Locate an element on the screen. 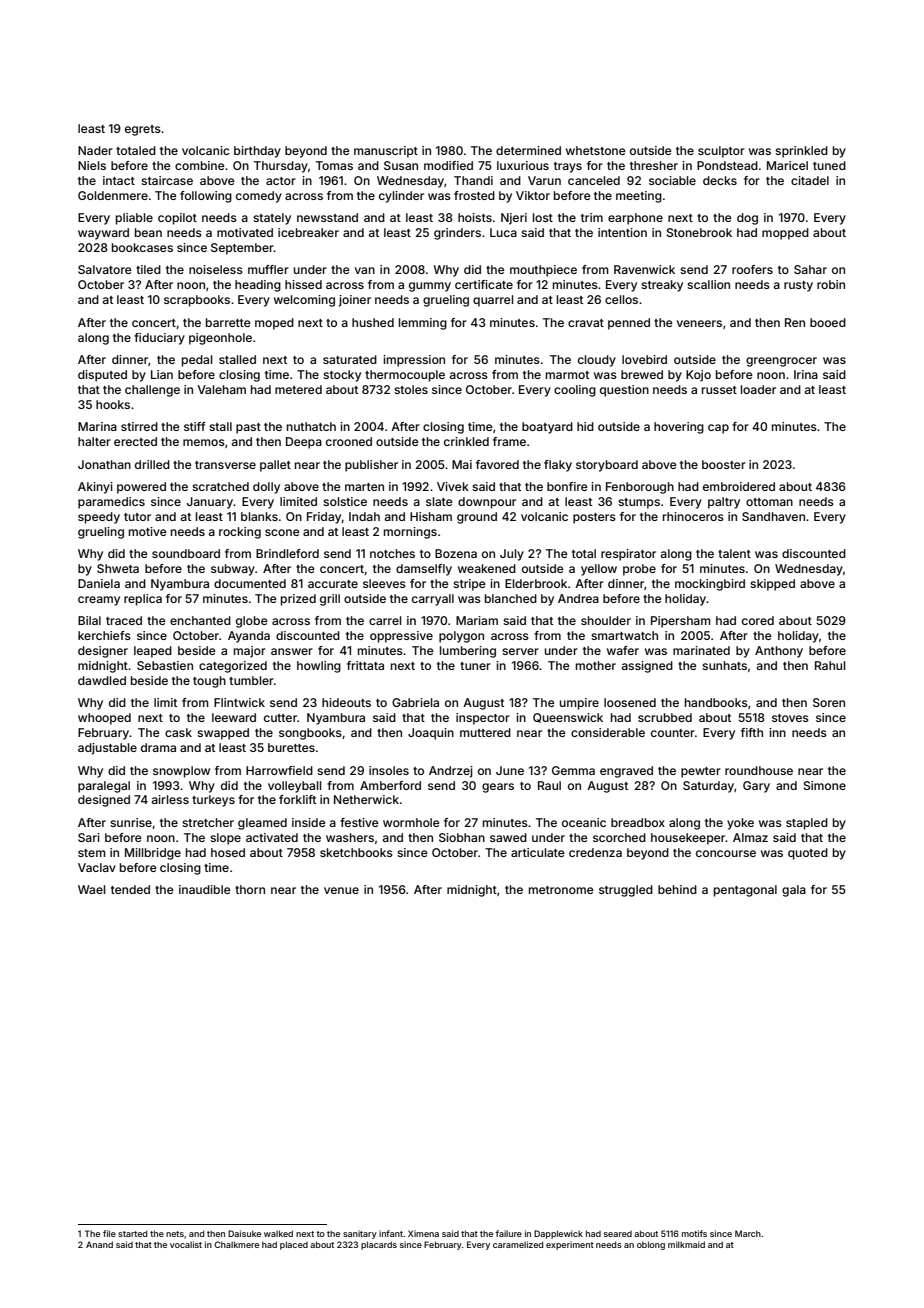  Fenborough is located at coordinates (640, 488).
